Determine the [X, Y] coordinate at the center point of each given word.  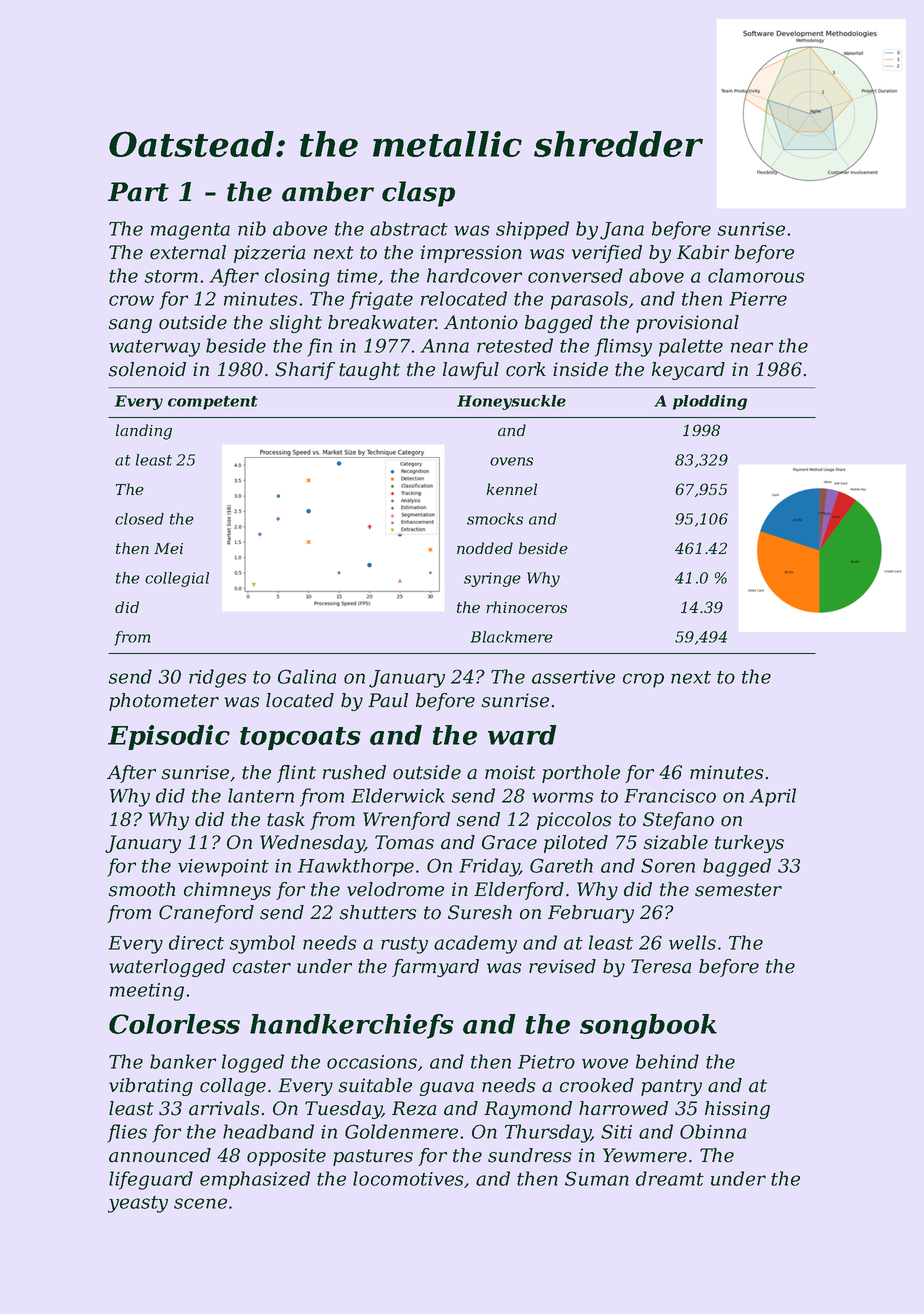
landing [143, 432]
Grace [509, 842]
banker [183, 1061]
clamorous [756, 275]
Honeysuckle [511, 402]
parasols [589, 300]
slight [296, 324]
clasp [418, 194]
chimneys [227, 891]
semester [738, 890]
